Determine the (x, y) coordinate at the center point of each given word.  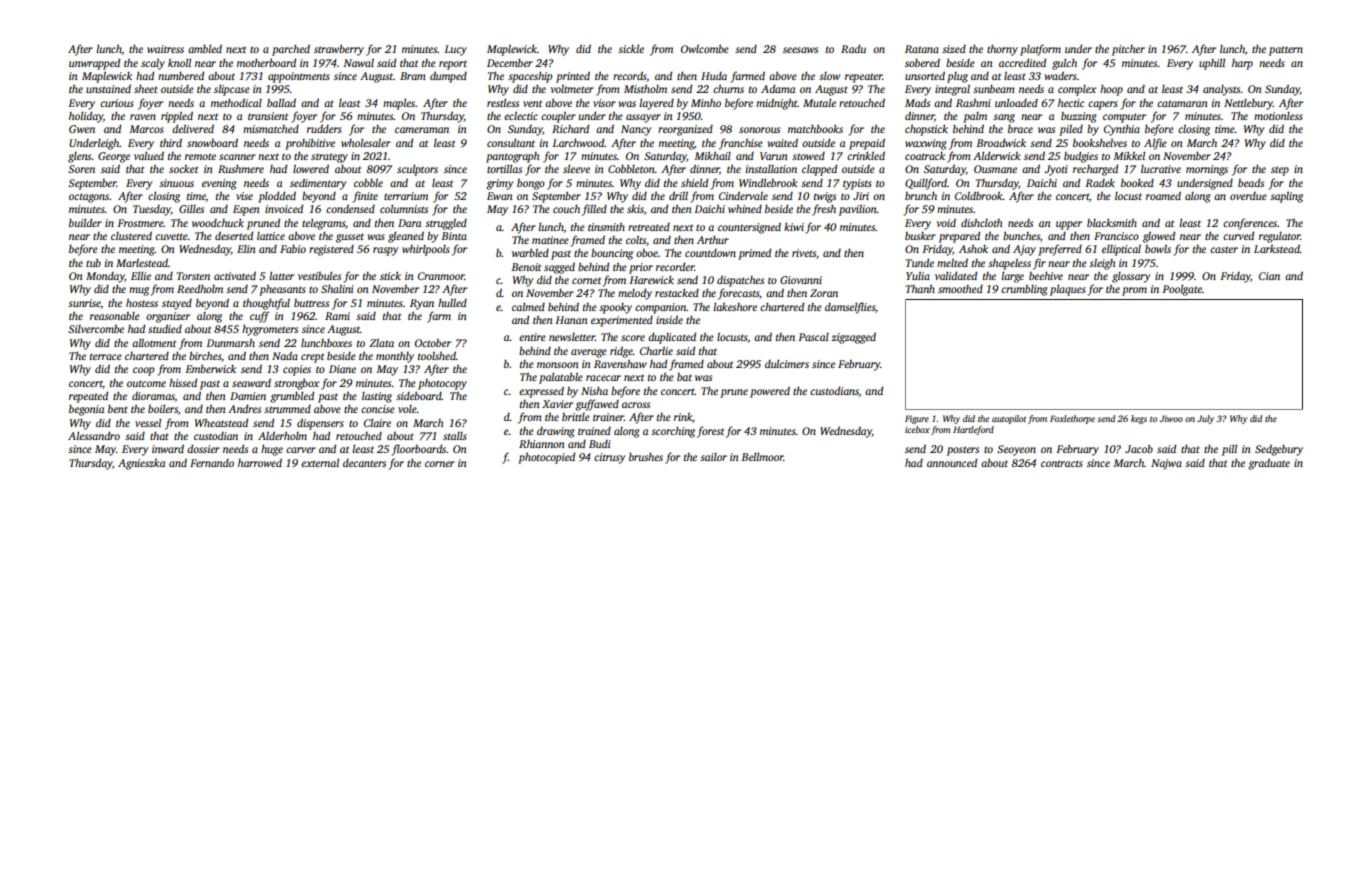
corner (440, 464)
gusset (350, 238)
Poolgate (1182, 290)
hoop (1111, 90)
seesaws (800, 50)
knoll (179, 62)
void (946, 222)
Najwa (1166, 464)
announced (952, 462)
